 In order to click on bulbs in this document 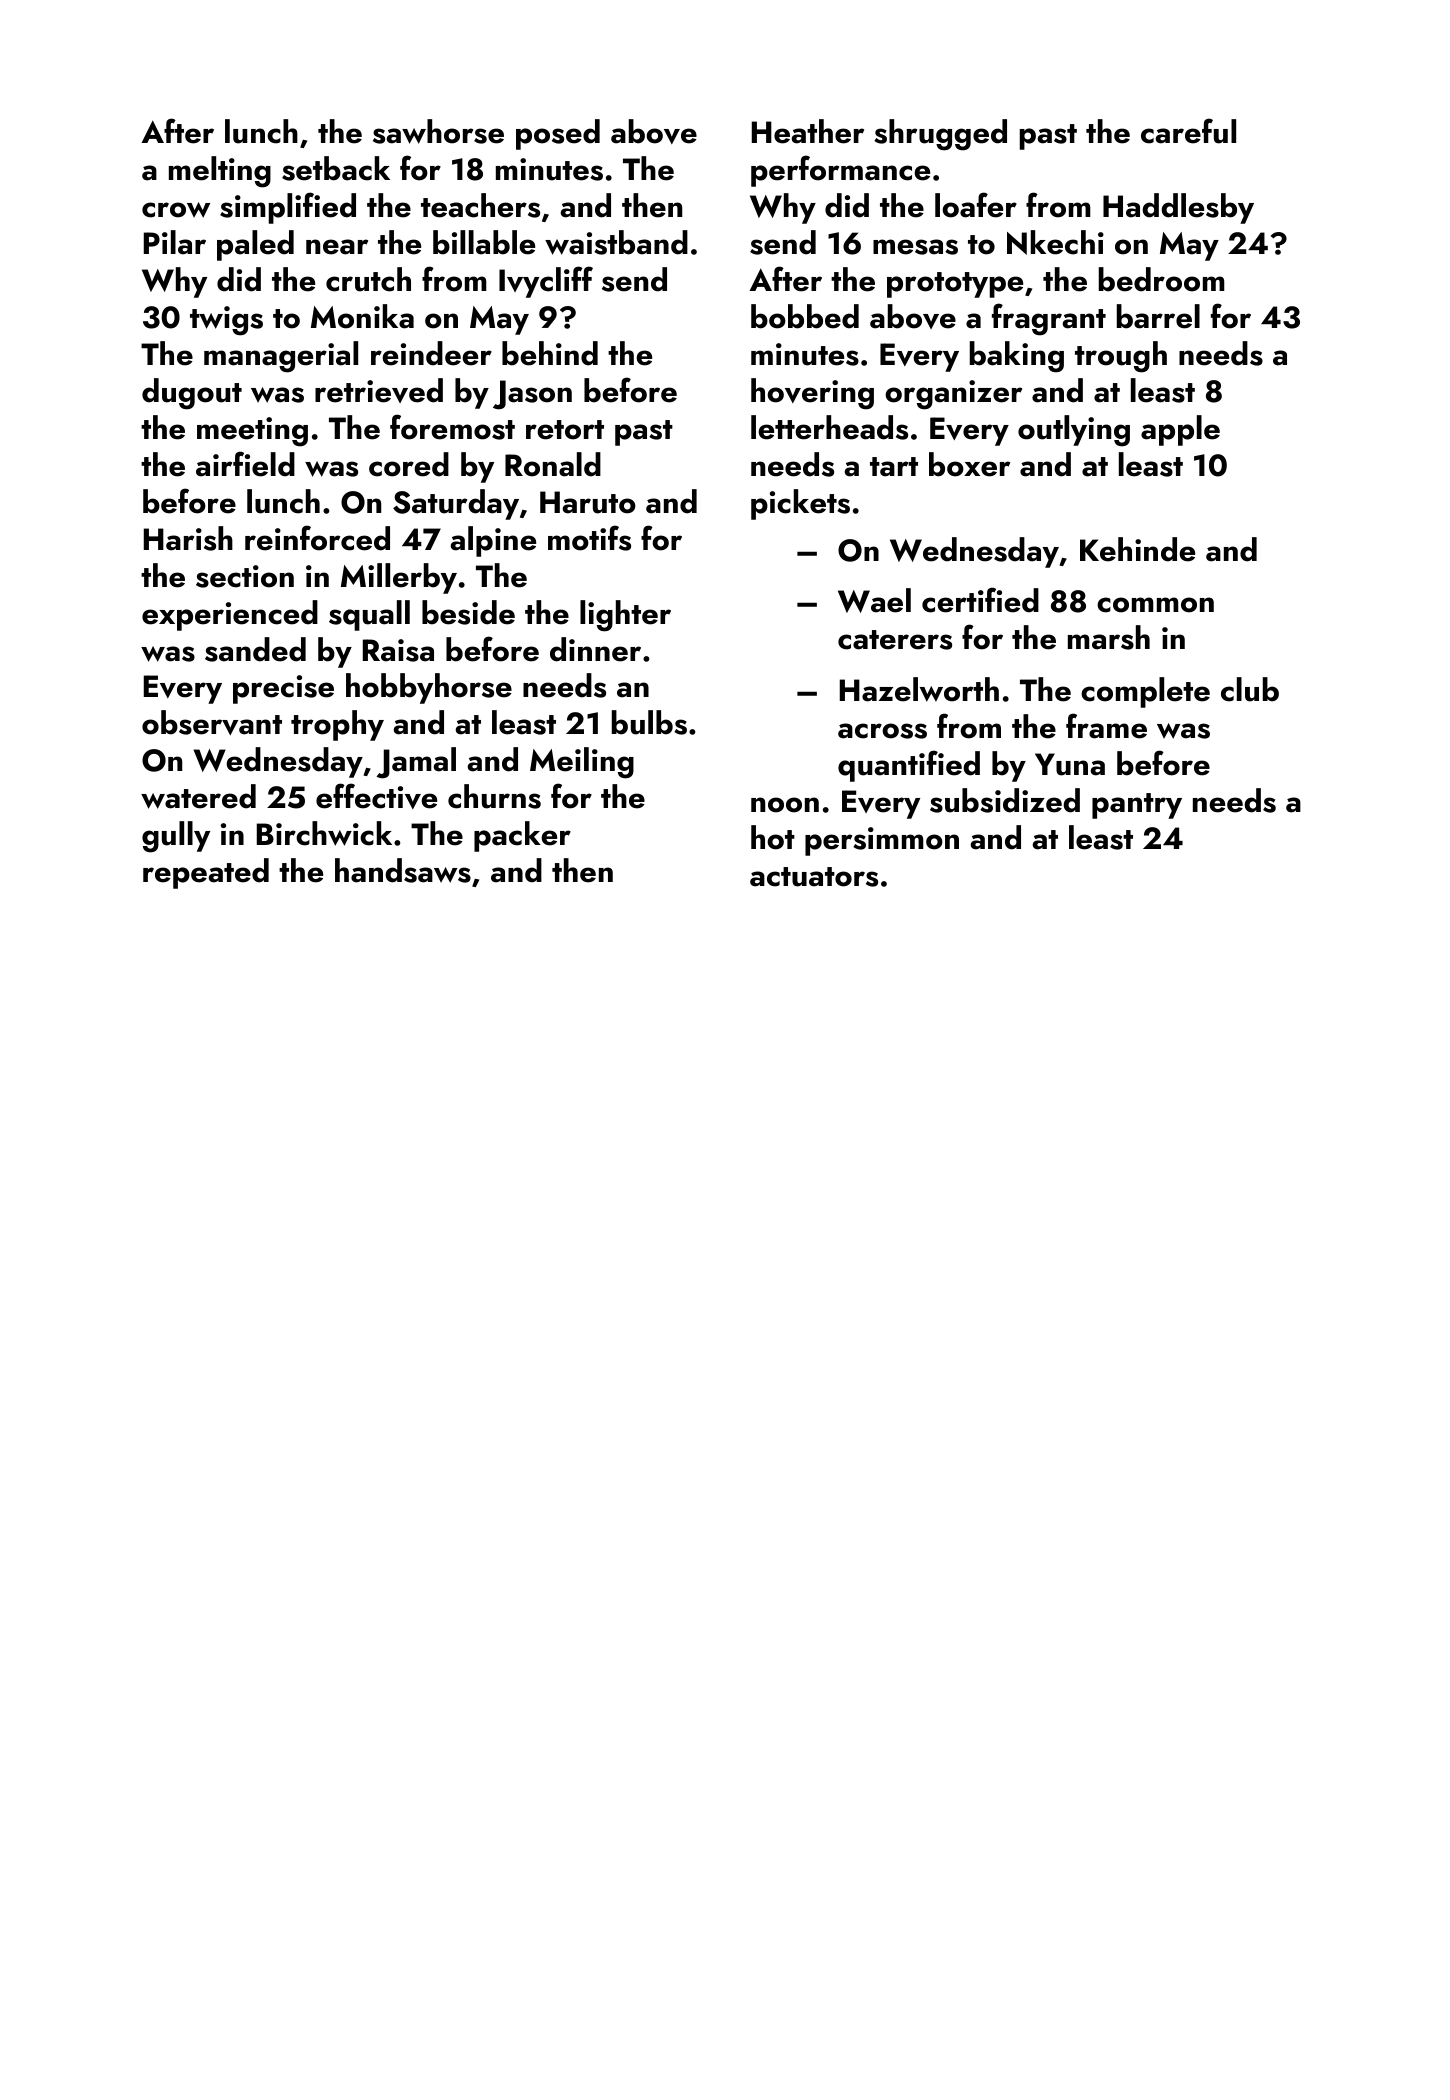, I will do `click(649, 722)`.
